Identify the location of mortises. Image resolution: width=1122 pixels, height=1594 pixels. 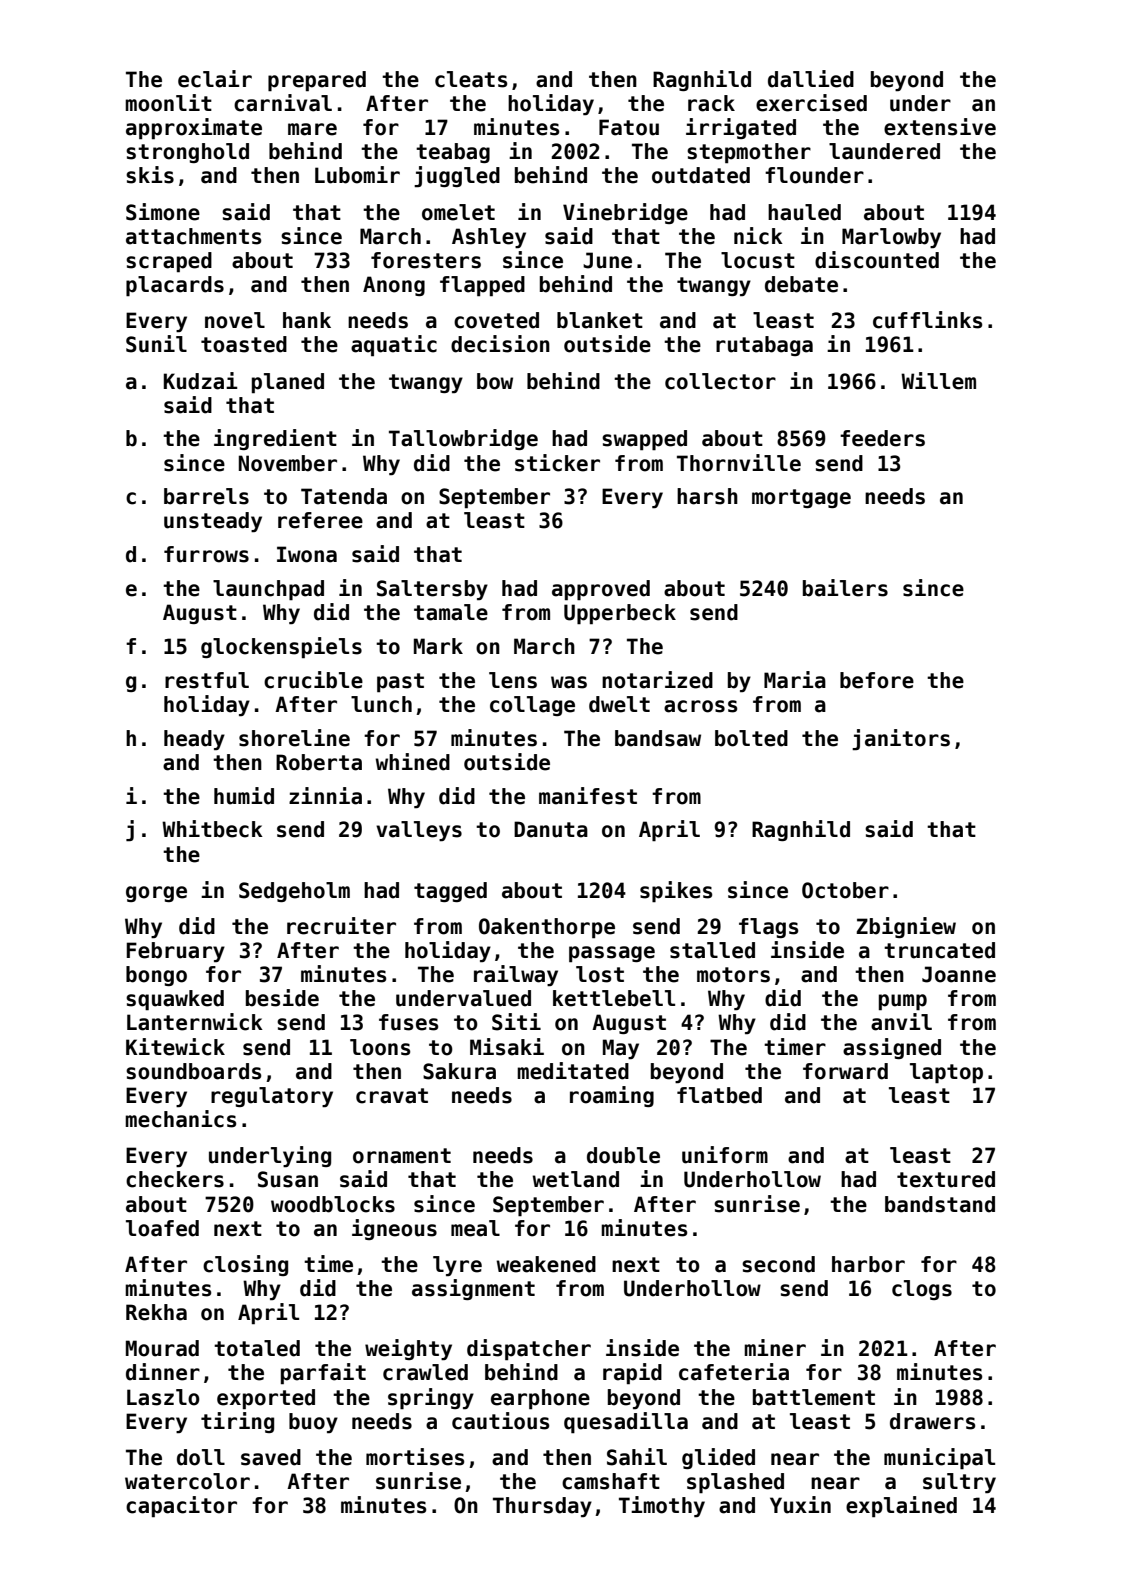
(415, 1457).
